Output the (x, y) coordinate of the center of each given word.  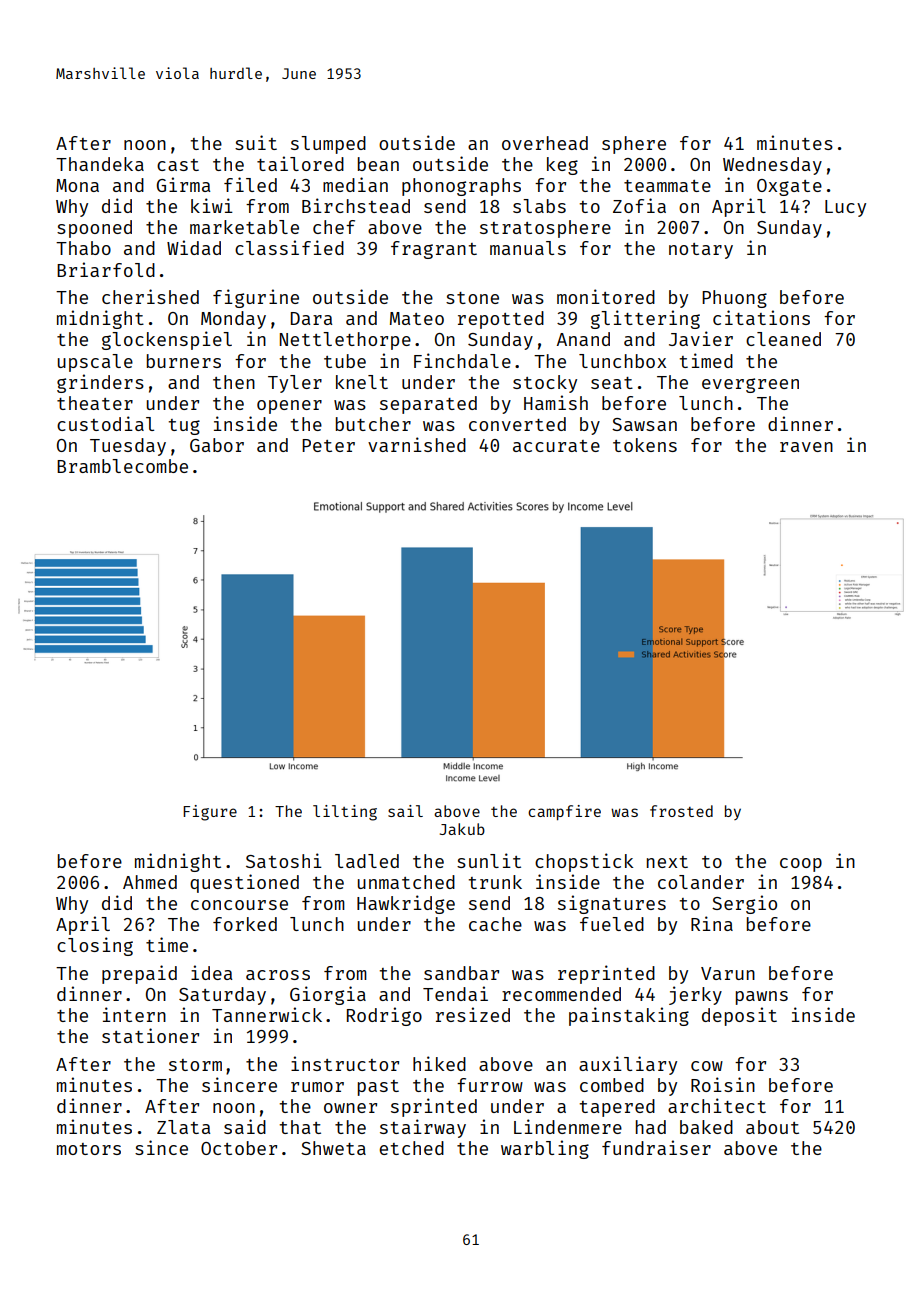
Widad (194, 247)
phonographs (461, 187)
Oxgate (789, 187)
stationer (150, 1035)
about (772, 1127)
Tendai (455, 993)
